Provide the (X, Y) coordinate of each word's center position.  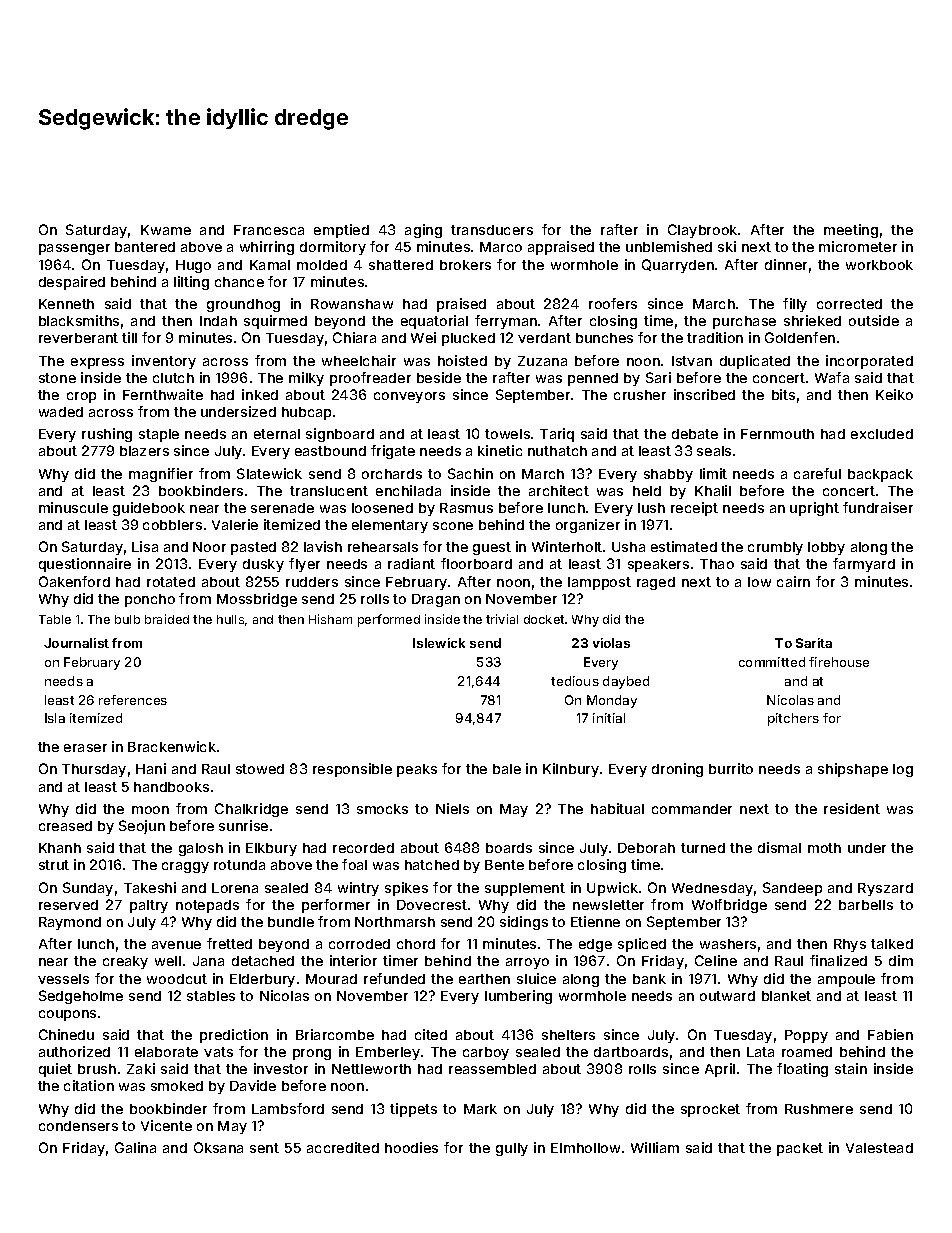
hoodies (411, 1147)
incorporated (869, 362)
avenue (176, 945)
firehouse (839, 662)
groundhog (243, 305)
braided (167, 619)
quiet (55, 1070)
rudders (312, 582)
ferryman (506, 322)
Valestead (879, 1148)
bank (649, 979)
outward (727, 996)
